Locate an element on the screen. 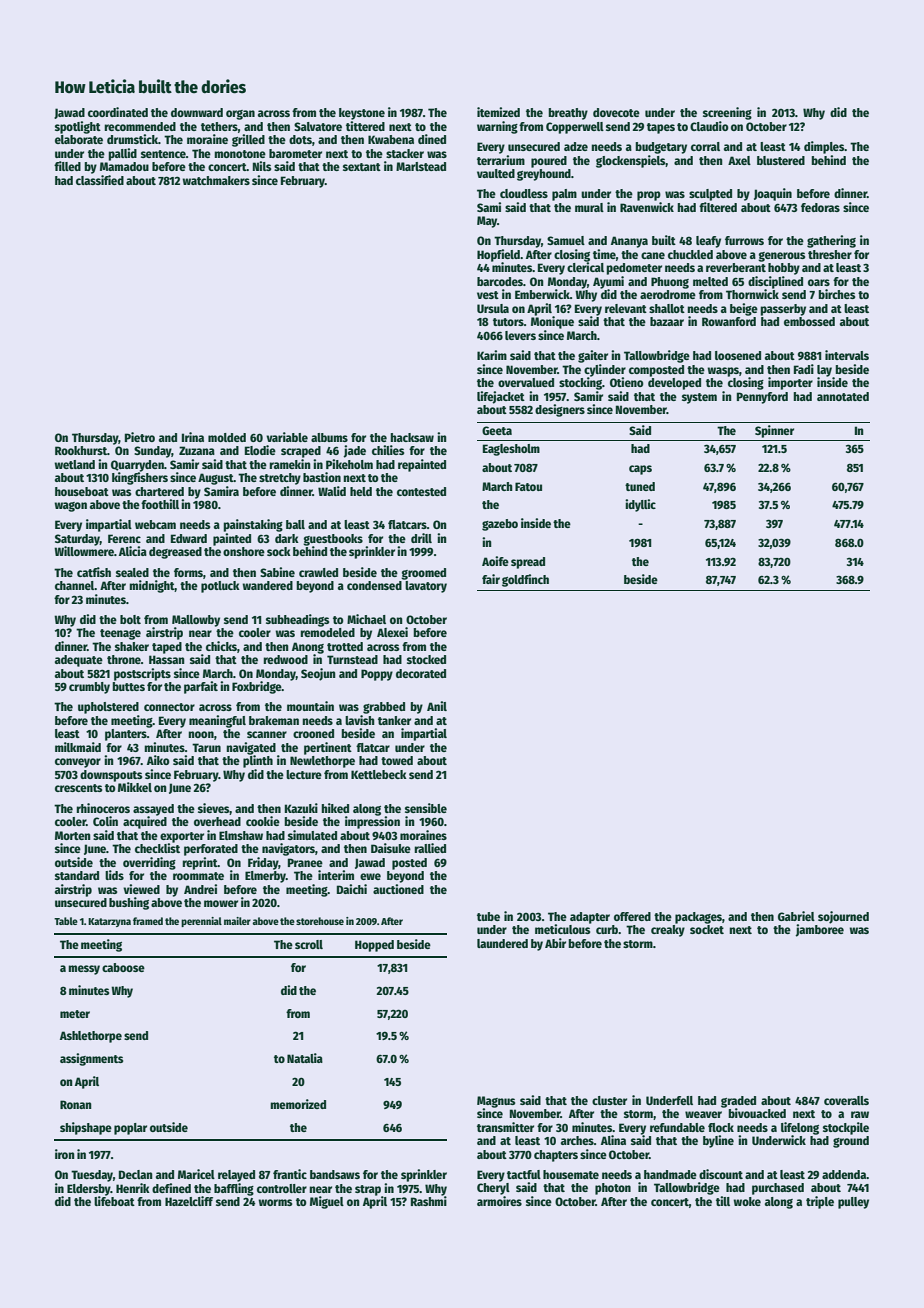  itemized is located at coordinates (498, 112).
